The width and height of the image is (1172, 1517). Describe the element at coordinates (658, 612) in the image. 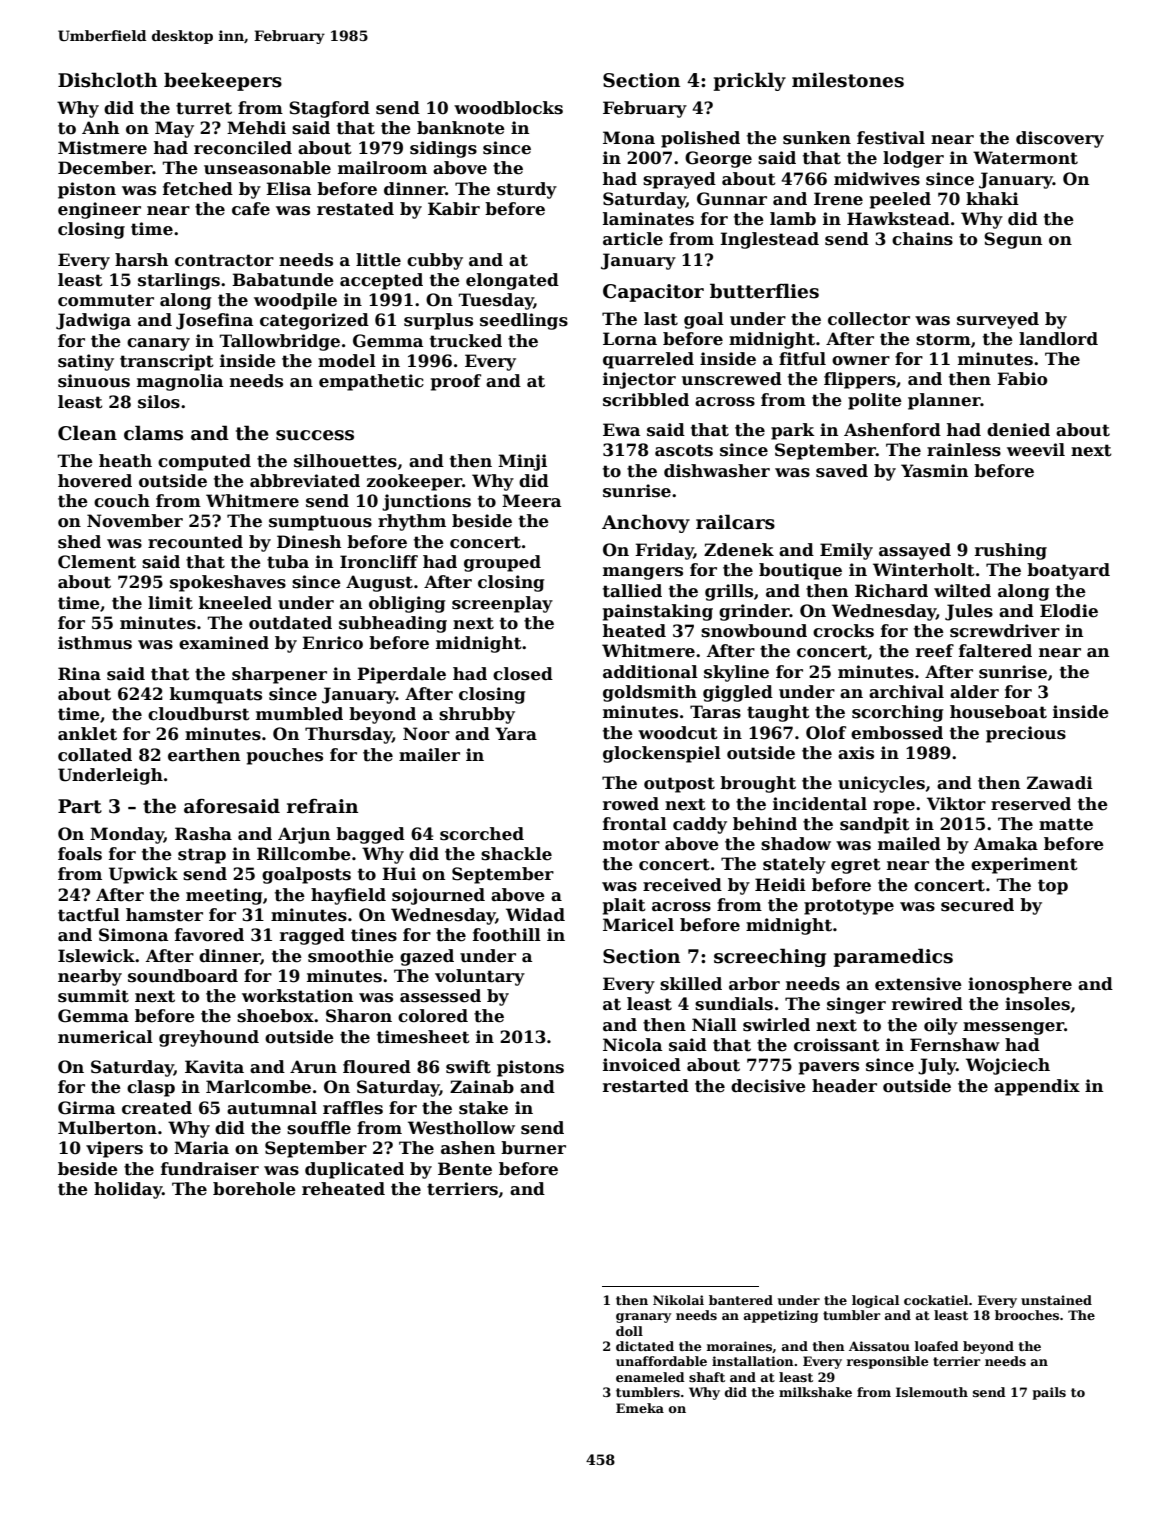

I see `painstaking` at that location.
